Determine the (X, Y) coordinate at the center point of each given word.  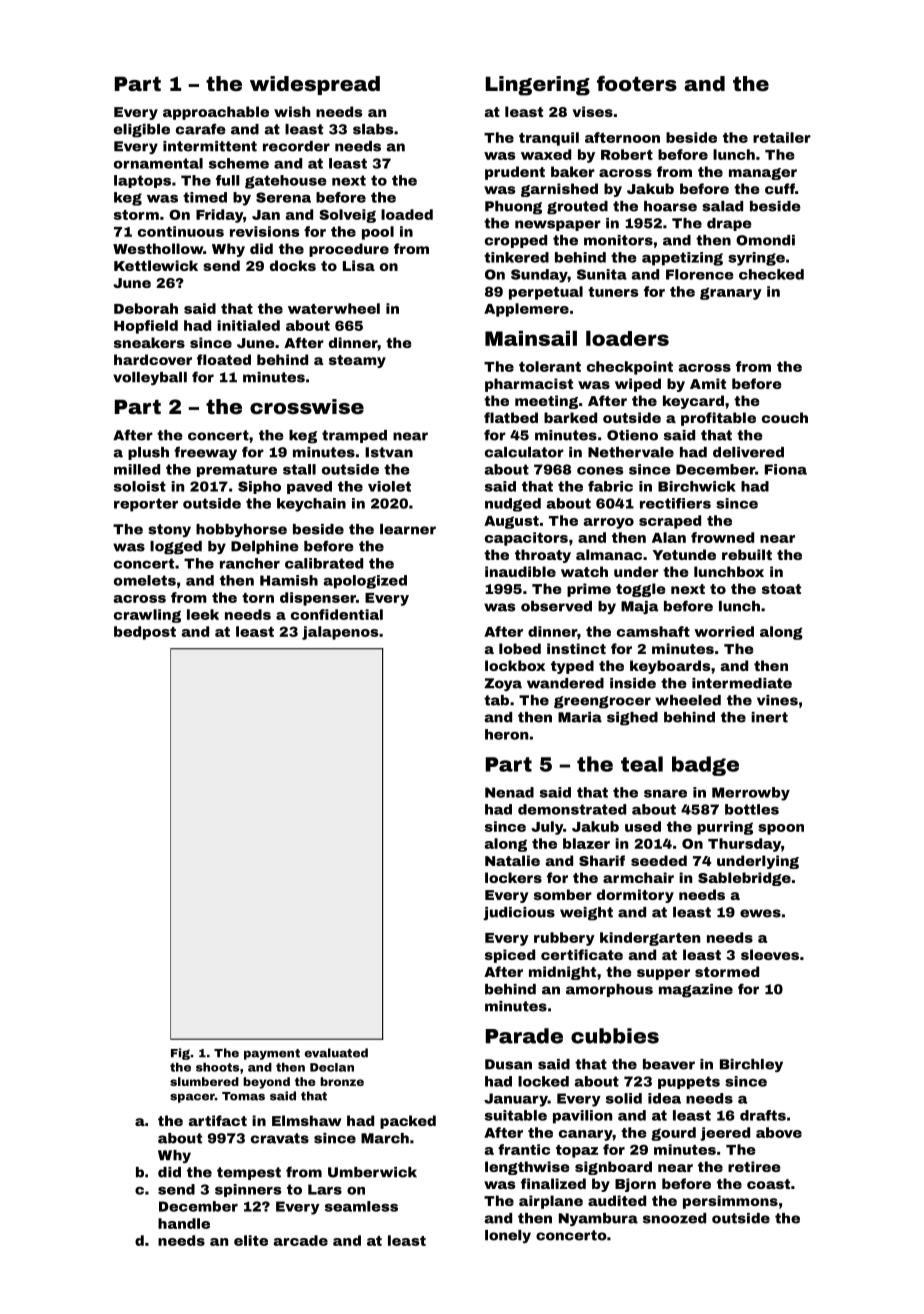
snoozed (674, 1218)
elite (251, 1240)
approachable (216, 113)
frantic (524, 1149)
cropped (516, 241)
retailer (782, 137)
